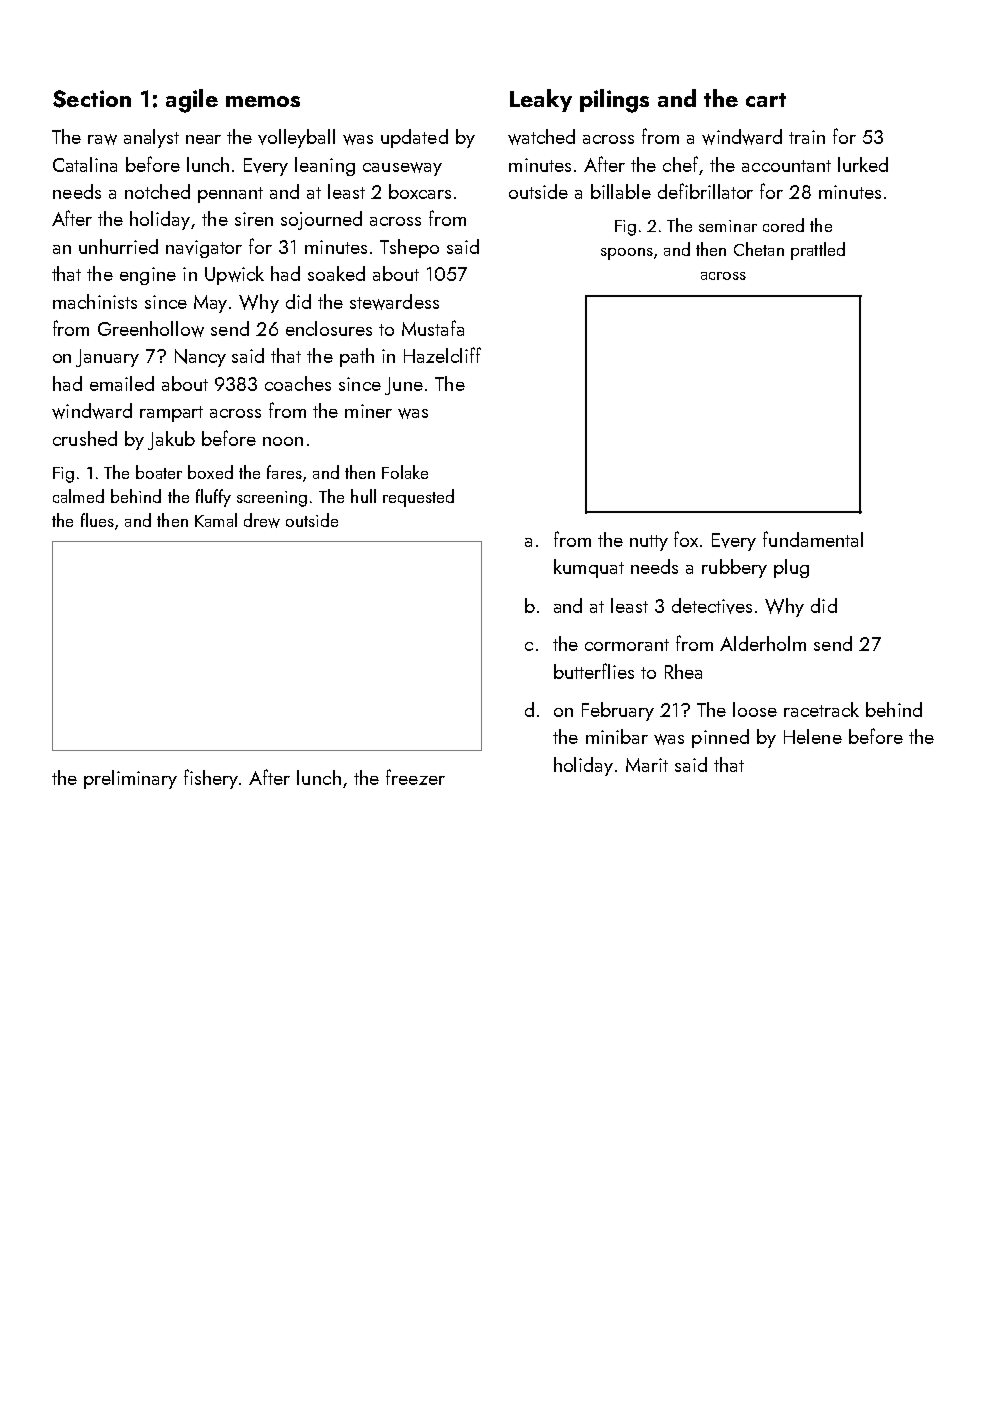 Image resolution: width=990 pixels, height=1407 pixels. I want to click on cart, so click(766, 100).
